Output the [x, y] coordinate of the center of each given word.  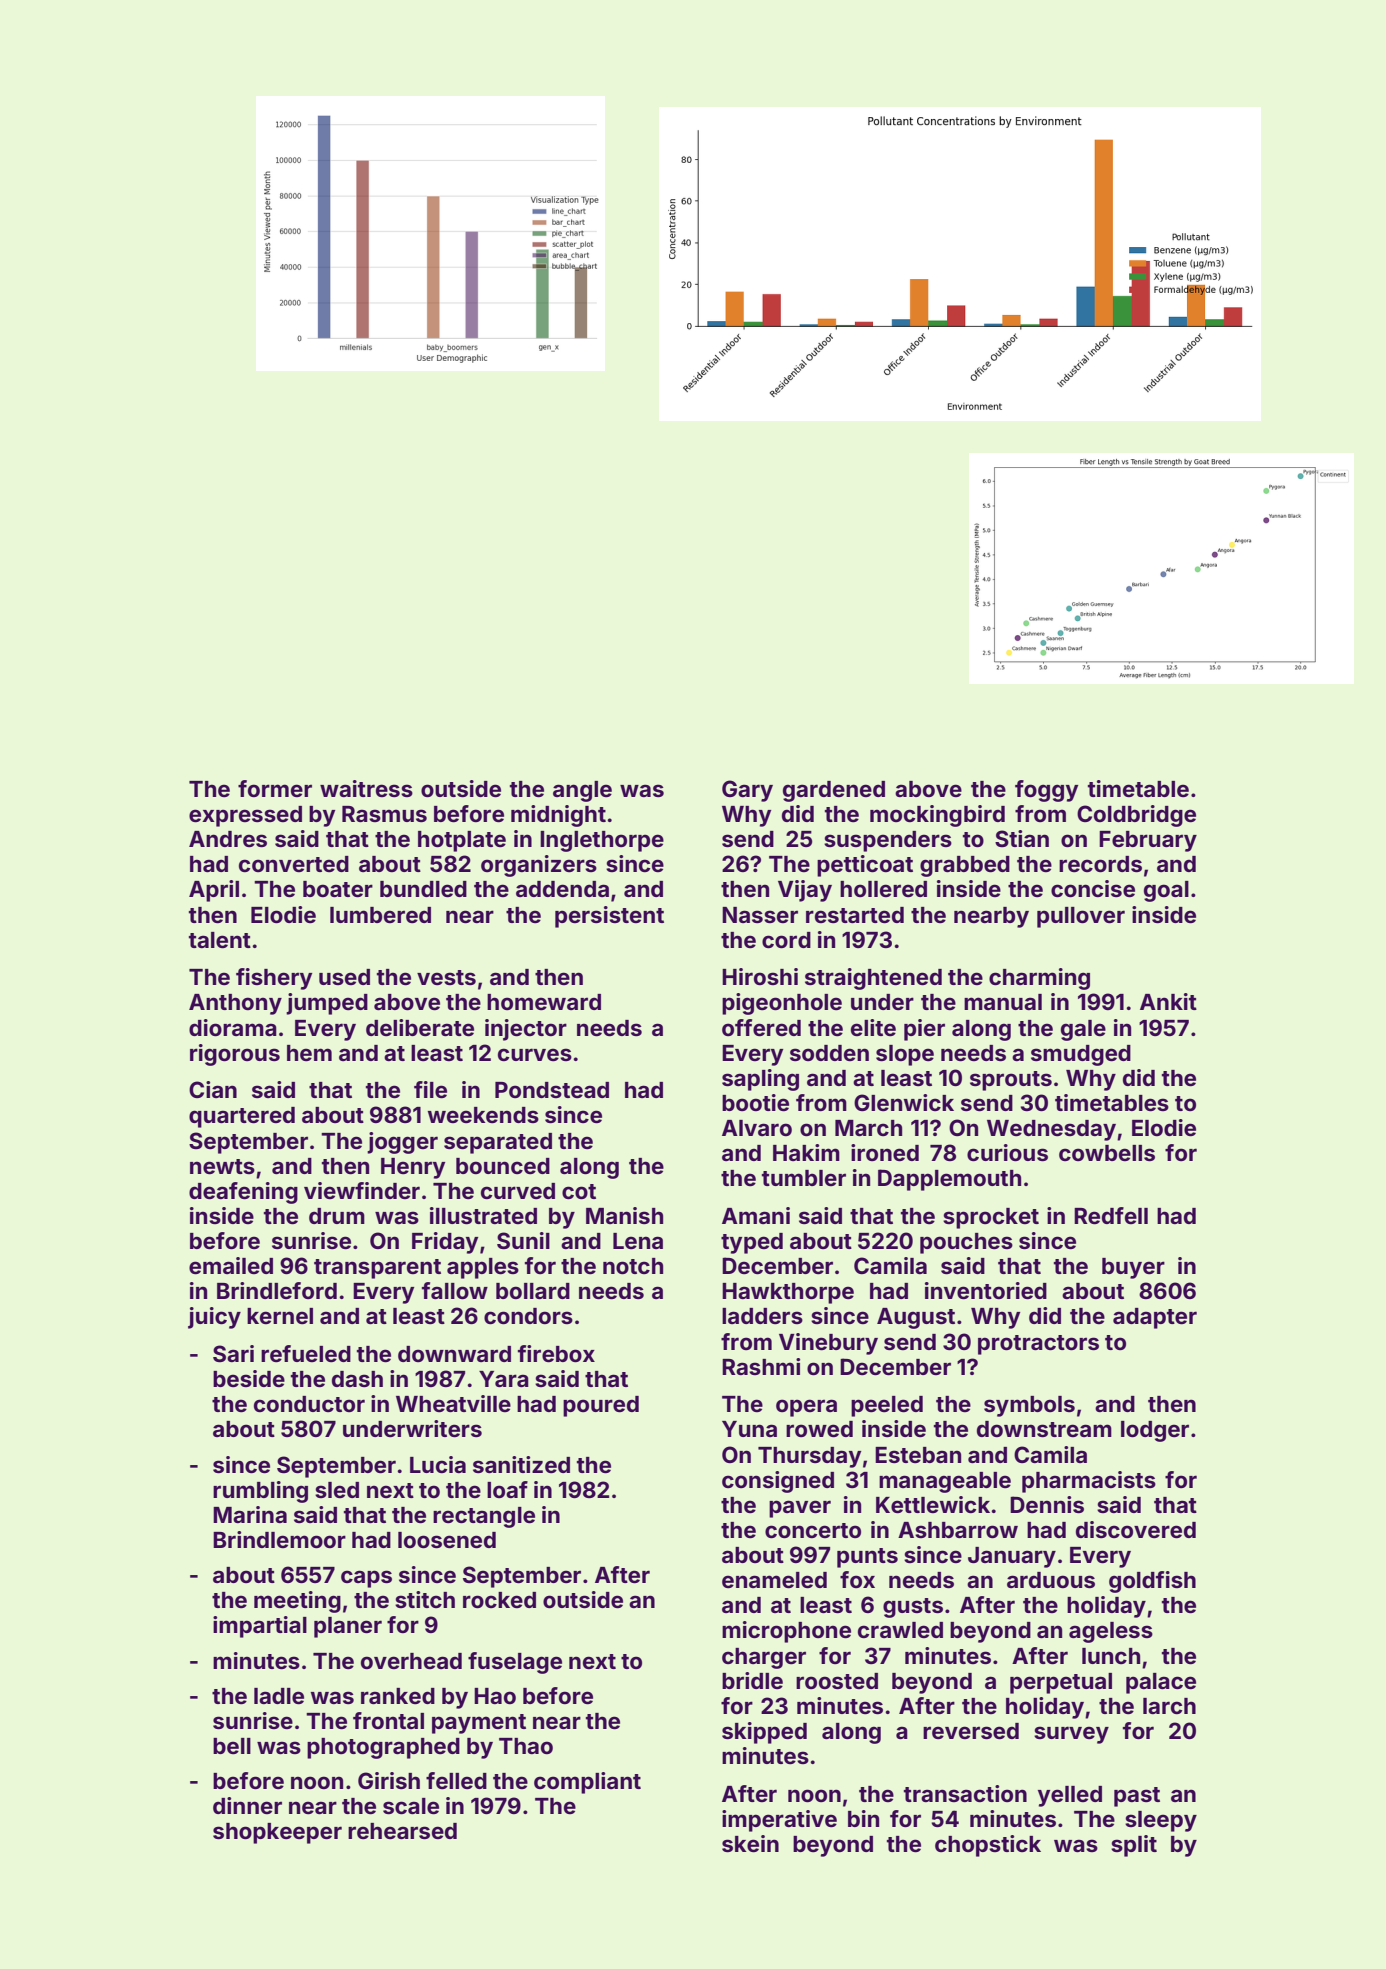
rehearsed [402, 1831]
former [275, 788]
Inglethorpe [602, 841]
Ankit [1168, 1001]
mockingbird [937, 816]
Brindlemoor [279, 1539]
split [1134, 1846]
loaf [507, 1489]
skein [750, 1844]
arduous [1051, 1580]
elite [873, 1028]
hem [309, 1053]
